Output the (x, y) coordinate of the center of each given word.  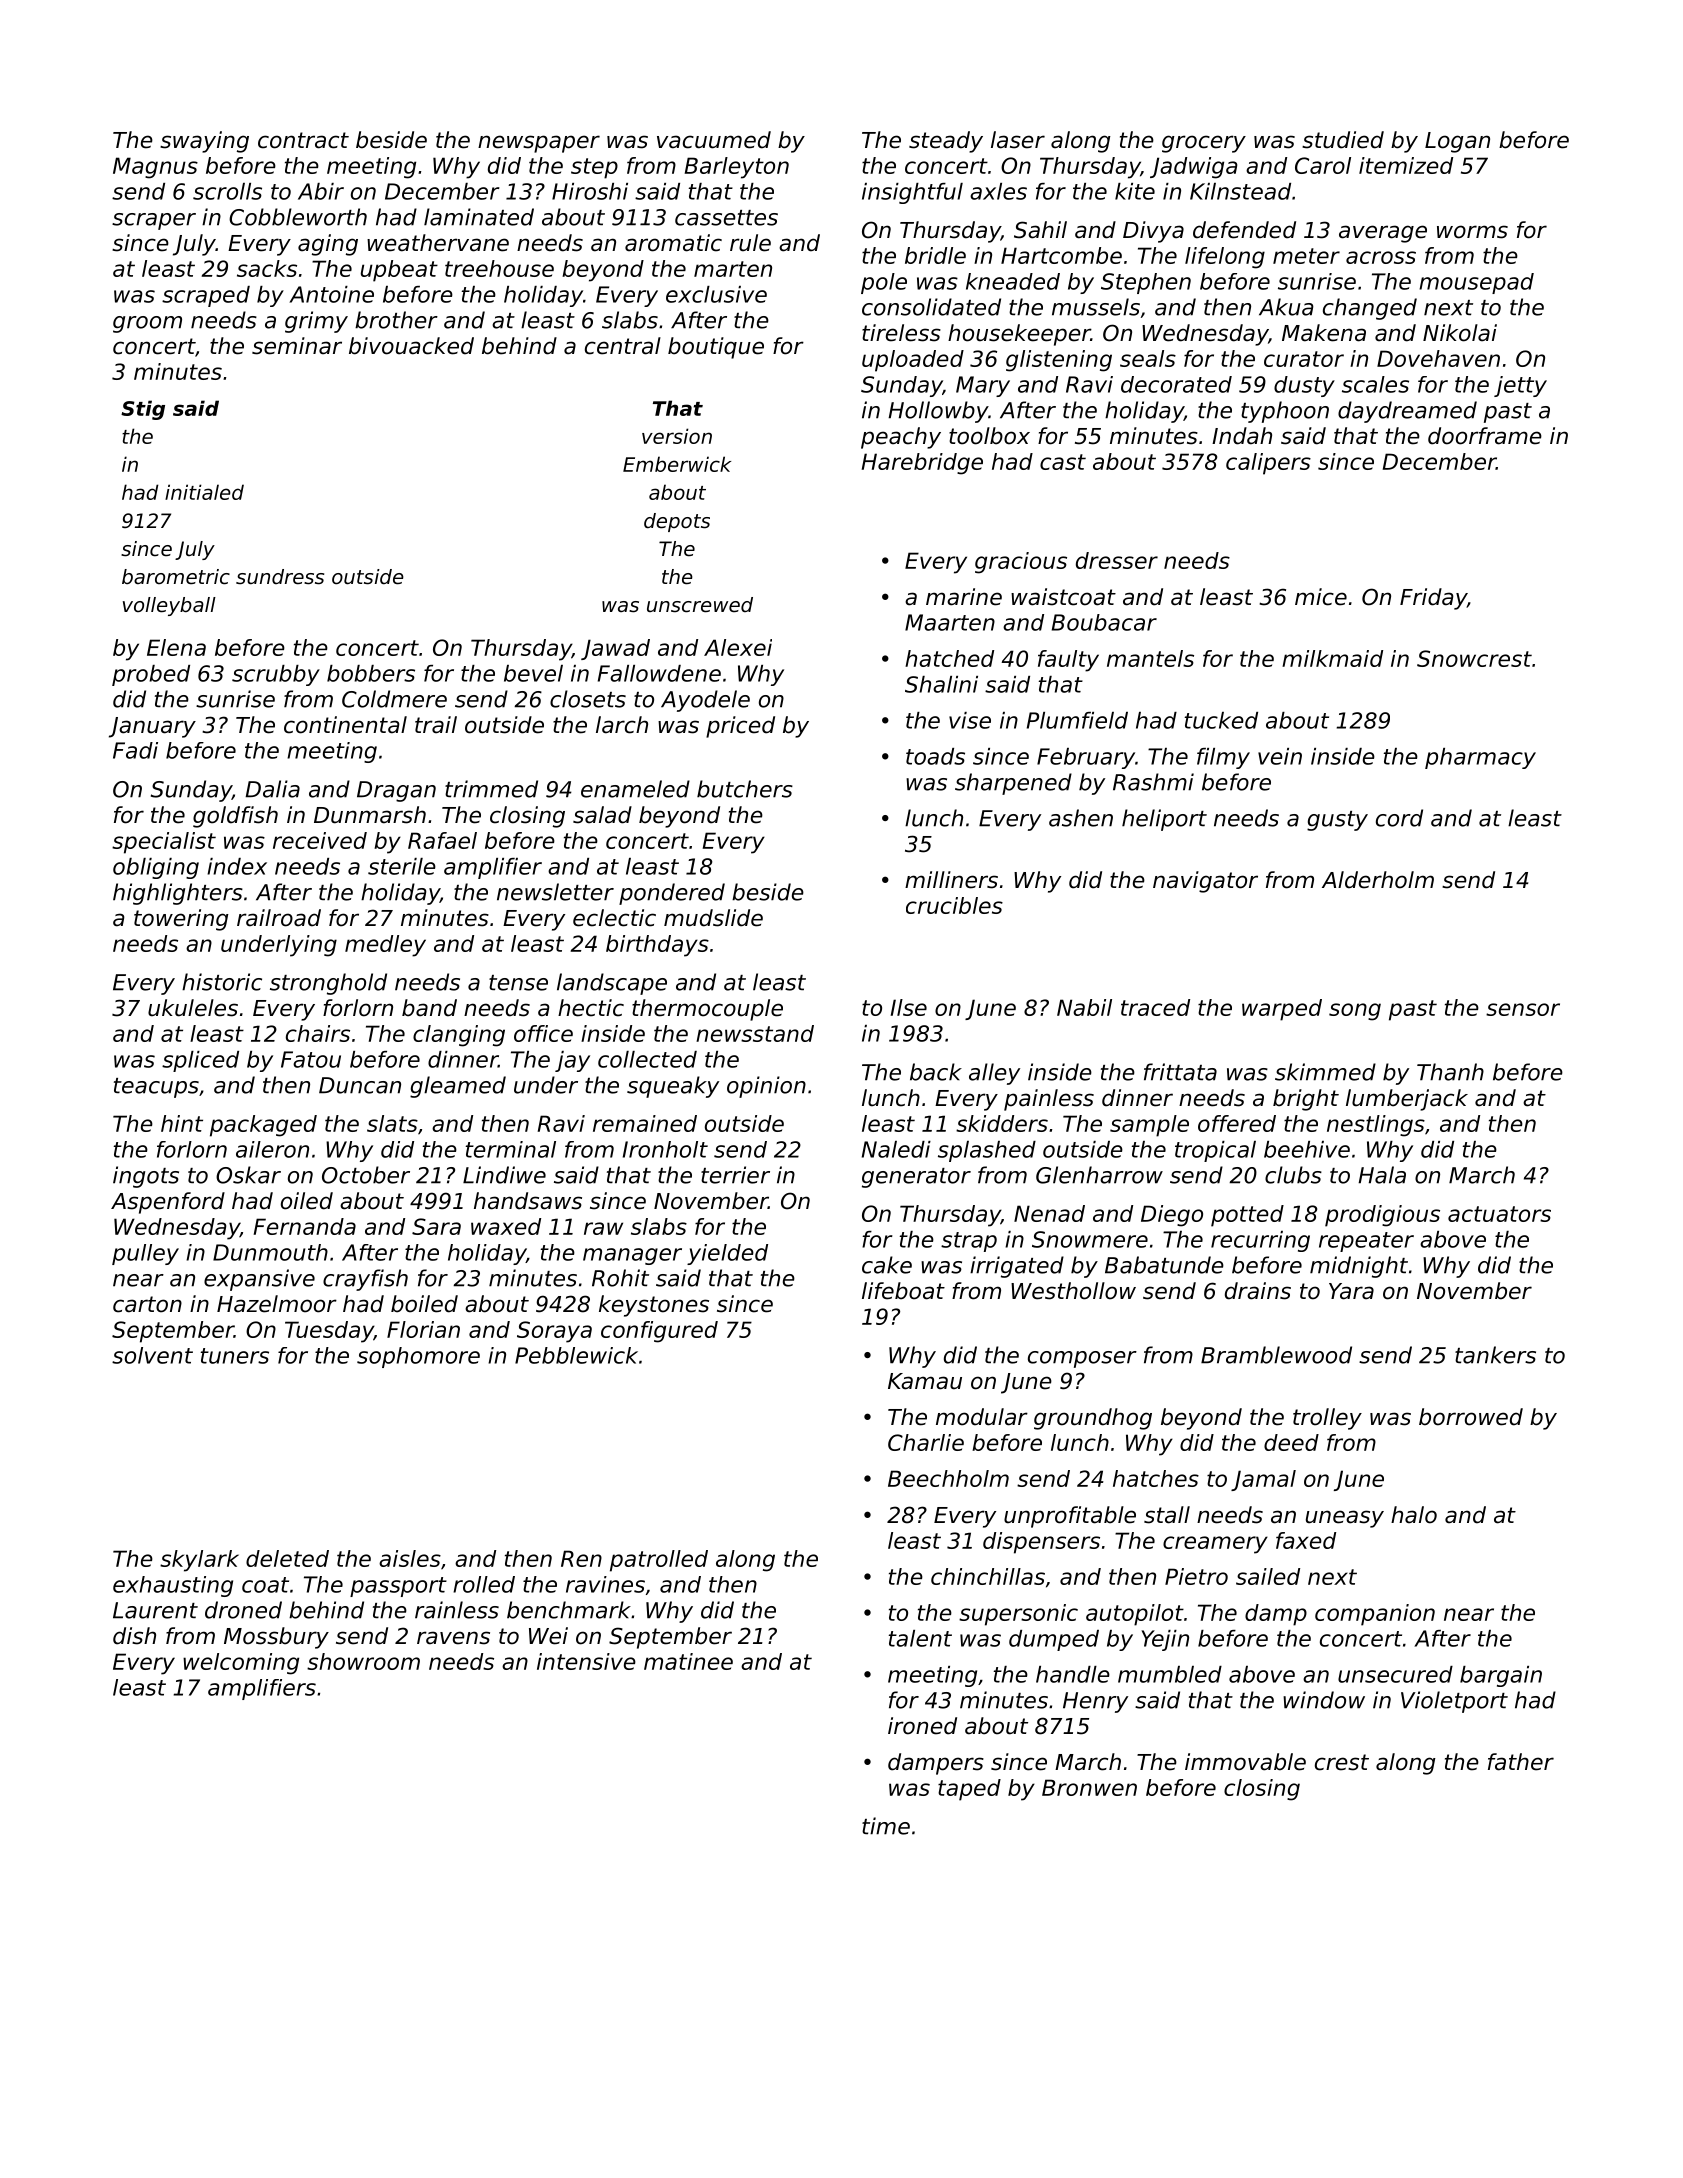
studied (1343, 140)
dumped (1054, 1640)
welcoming (241, 1664)
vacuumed (714, 140)
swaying (204, 142)
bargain (1501, 1676)
